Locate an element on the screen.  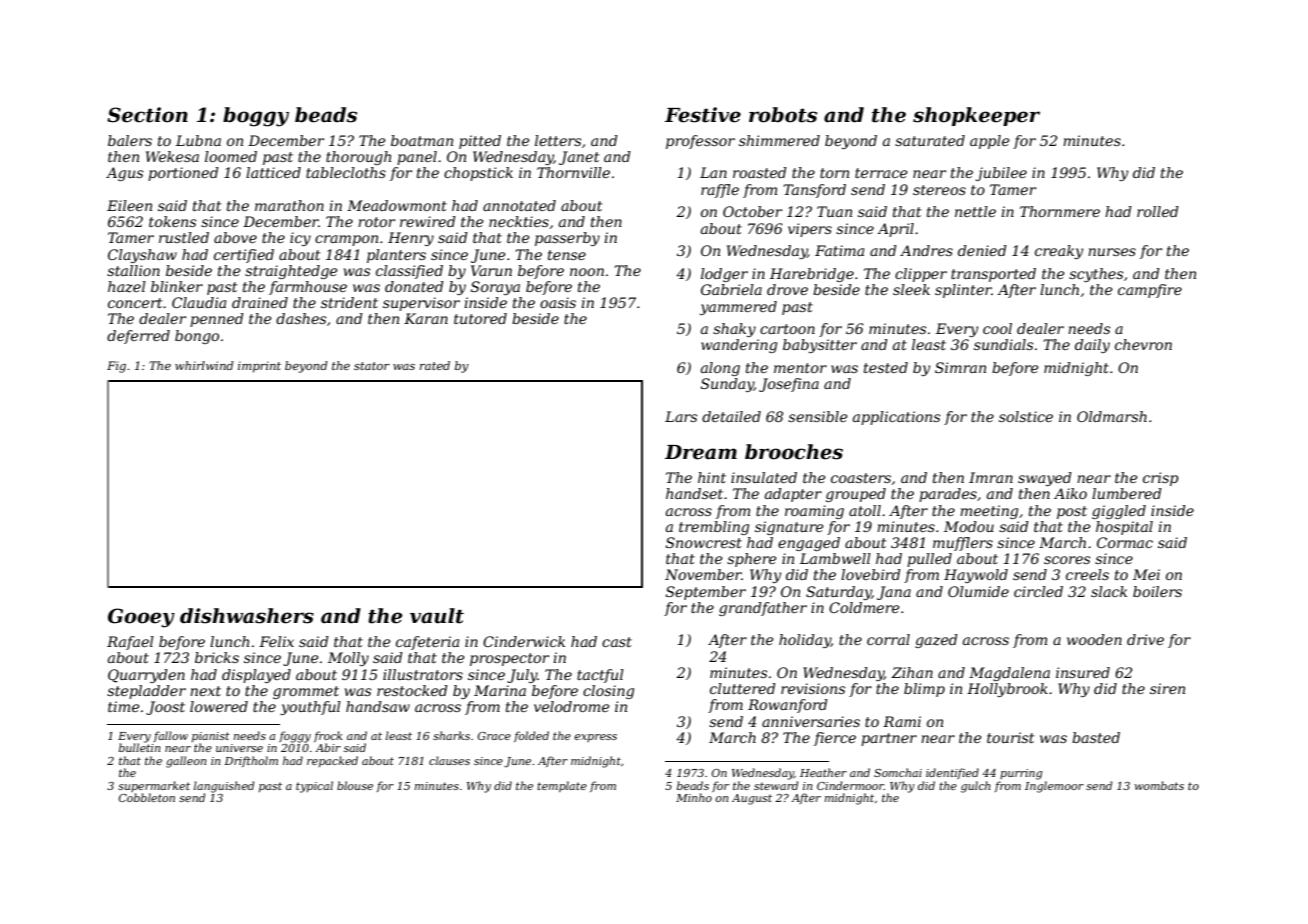
crisp is located at coordinates (1161, 479).
